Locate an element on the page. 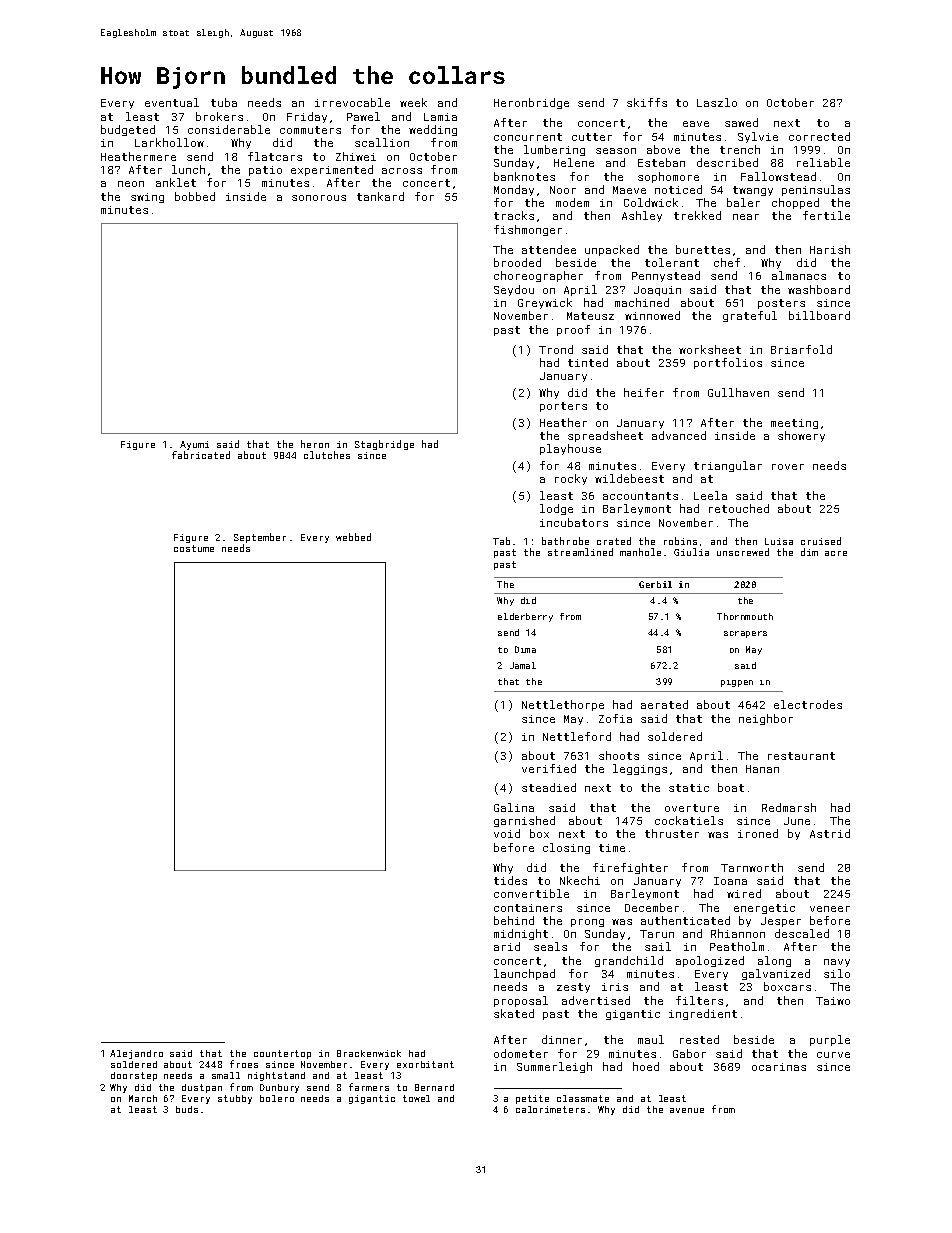  apologized is located at coordinates (710, 961).
